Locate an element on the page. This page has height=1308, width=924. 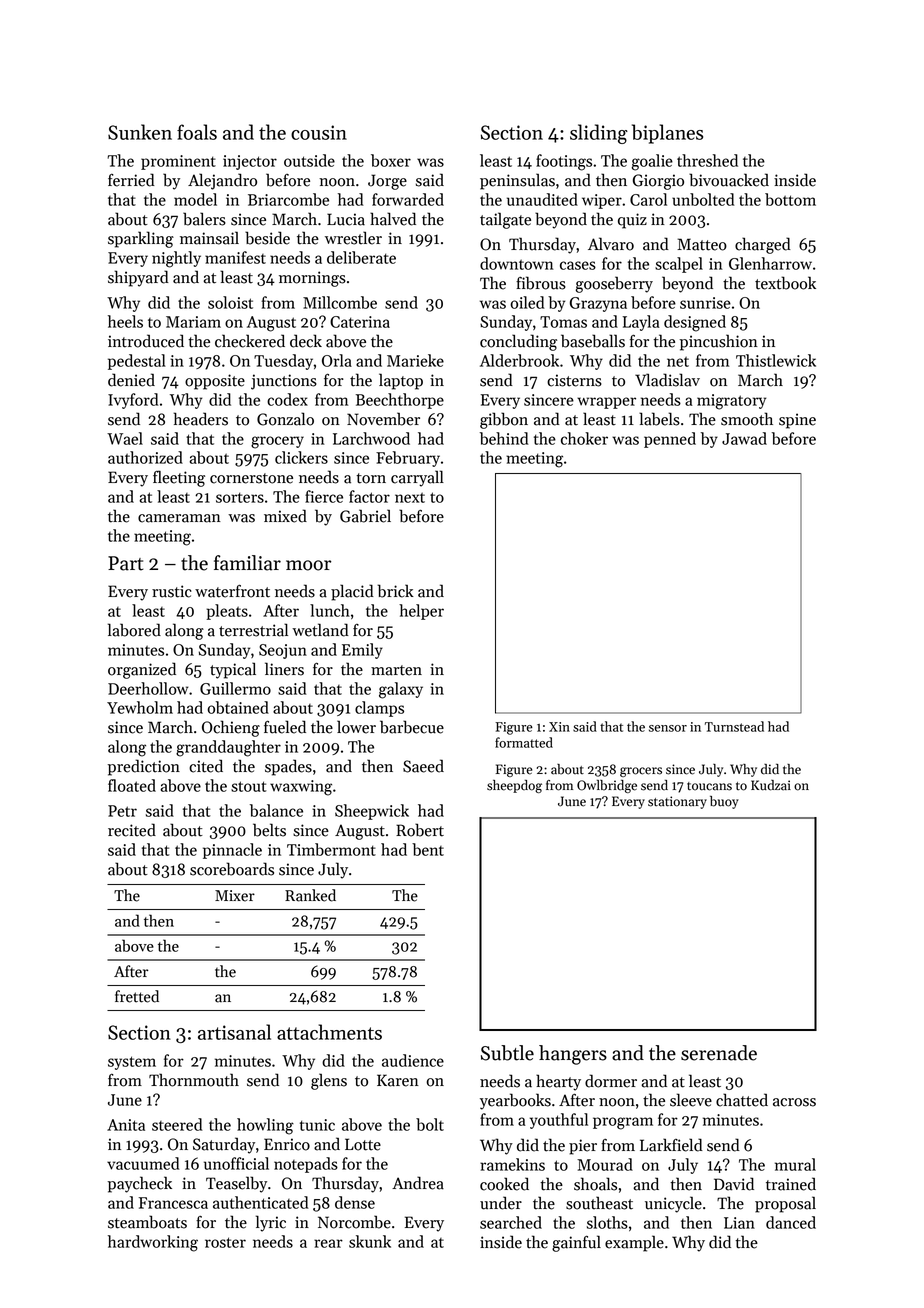
sliding is located at coordinates (599, 134).
